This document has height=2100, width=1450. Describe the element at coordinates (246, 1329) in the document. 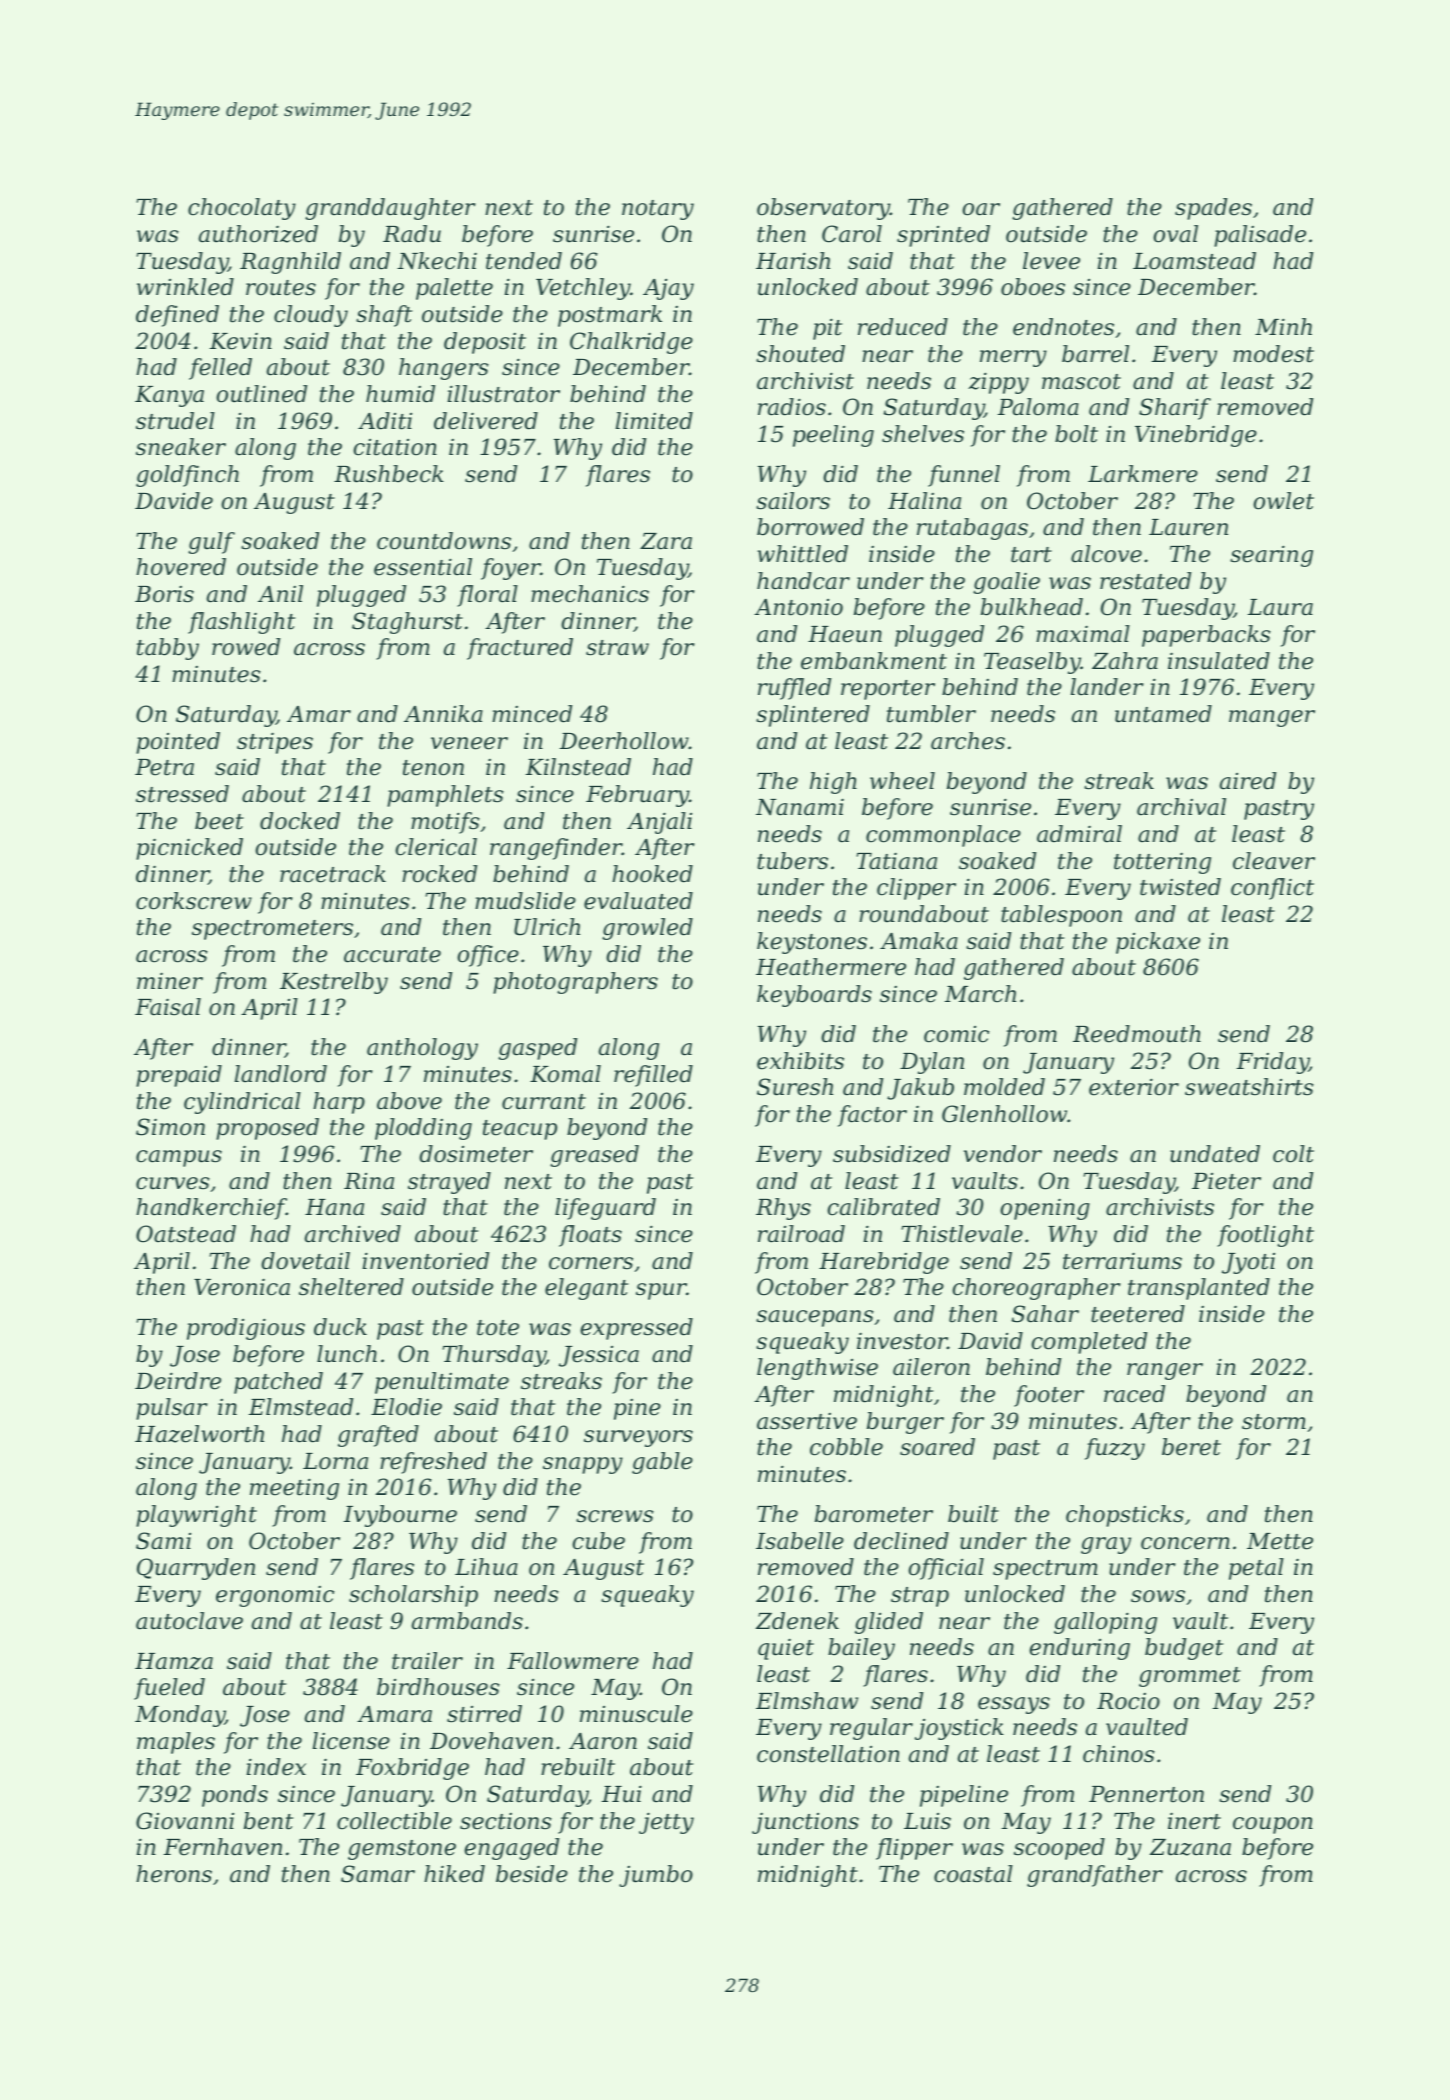

I see `prodigious` at that location.
